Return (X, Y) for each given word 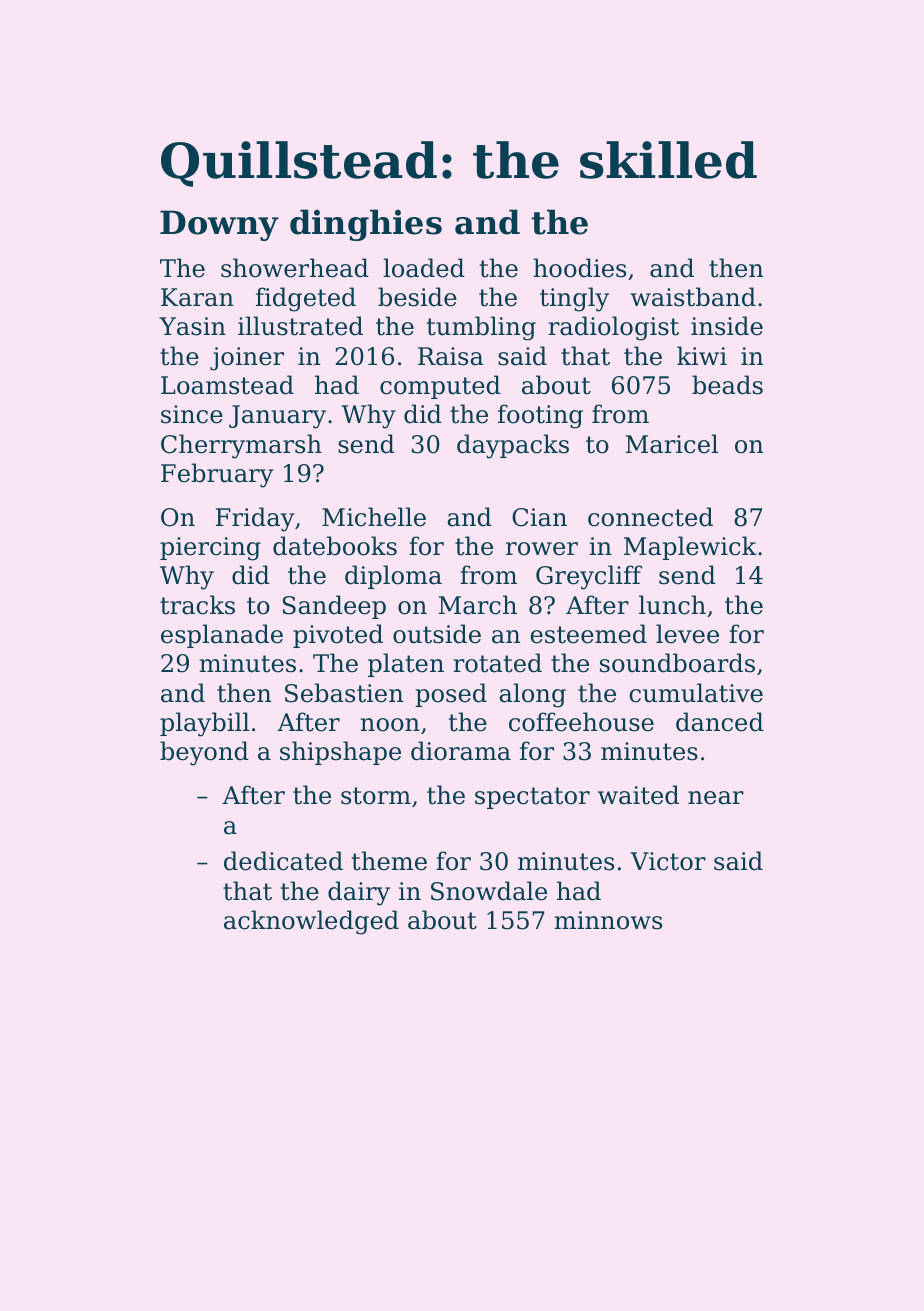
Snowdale (489, 891)
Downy (219, 225)
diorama (461, 751)
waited (638, 795)
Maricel (672, 444)
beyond (204, 753)
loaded (424, 268)
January (277, 417)
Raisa (451, 356)
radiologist (613, 328)
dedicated (283, 861)
